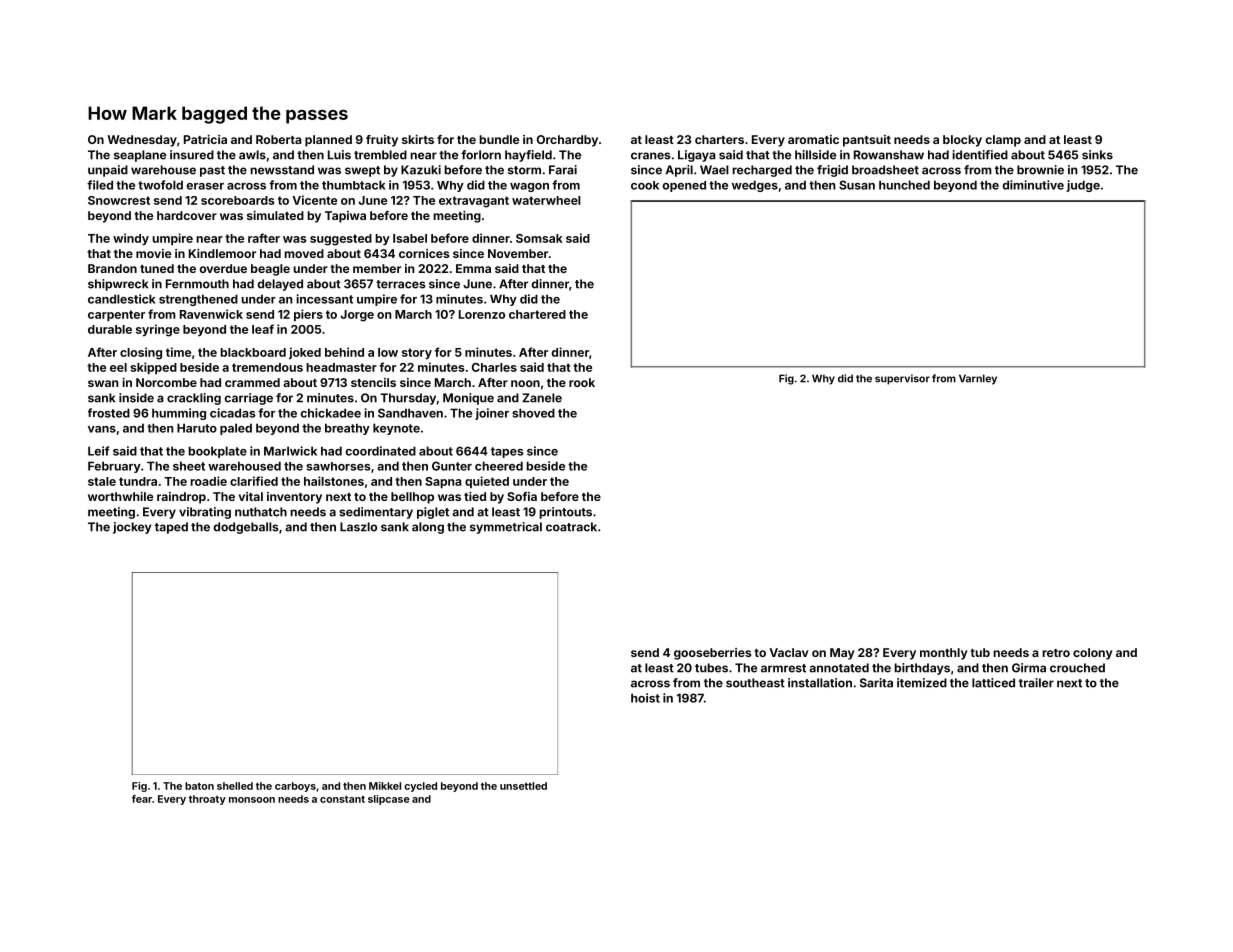 The width and height of the screenshot is (1233, 952). Describe the element at coordinates (389, 800) in the screenshot. I see `slipcase` at that location.
